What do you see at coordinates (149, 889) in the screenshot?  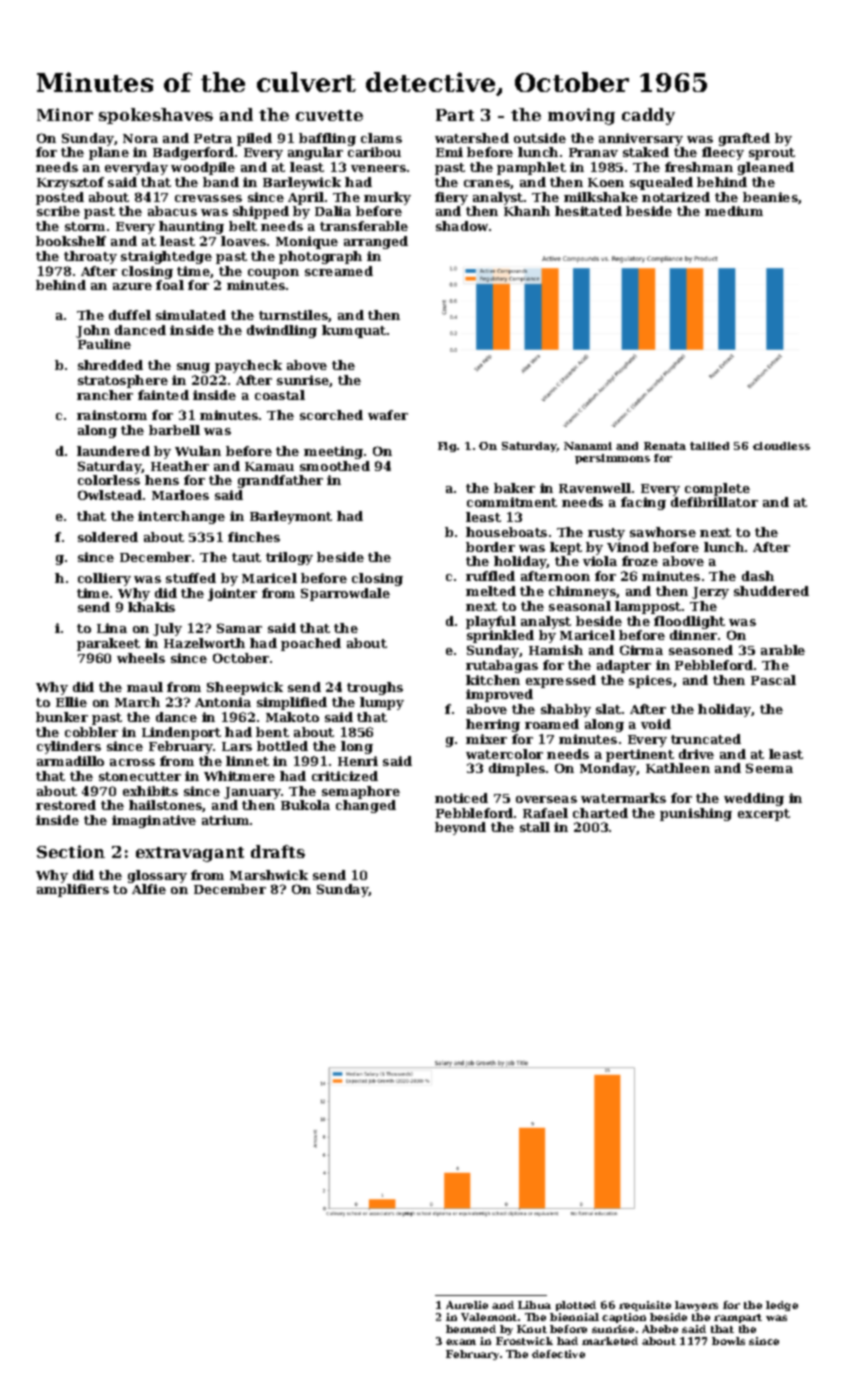 I see `Alfie` at bounding box center [149, 889].
